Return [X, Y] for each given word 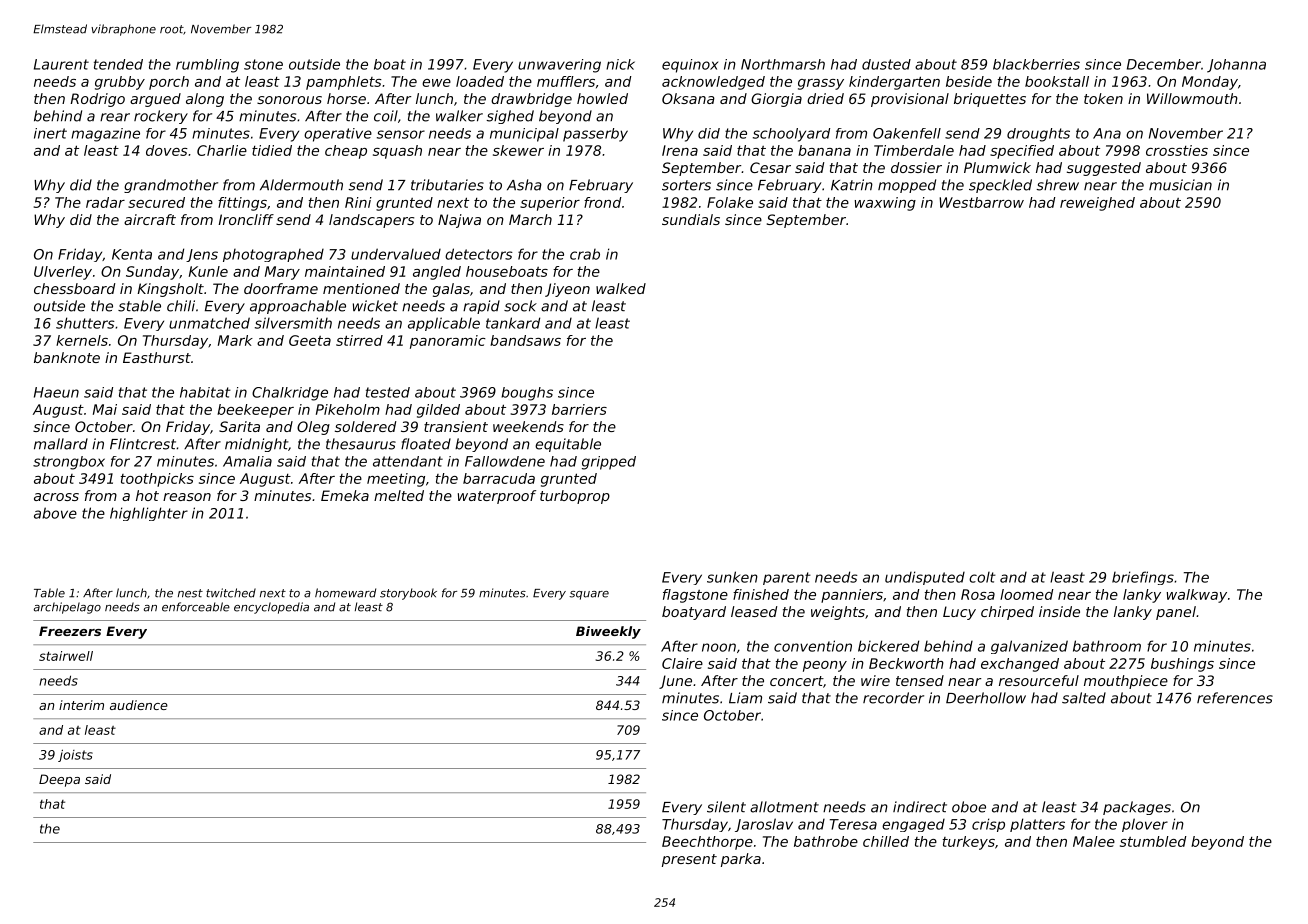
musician [1180, 185]
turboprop [575, 497]
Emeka [345, 495]
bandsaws [525, 340]
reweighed [1097, 204]
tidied [272, 150]
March [530, 219]
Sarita [239, 426]
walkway [1197, 596]
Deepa [59, 780]
